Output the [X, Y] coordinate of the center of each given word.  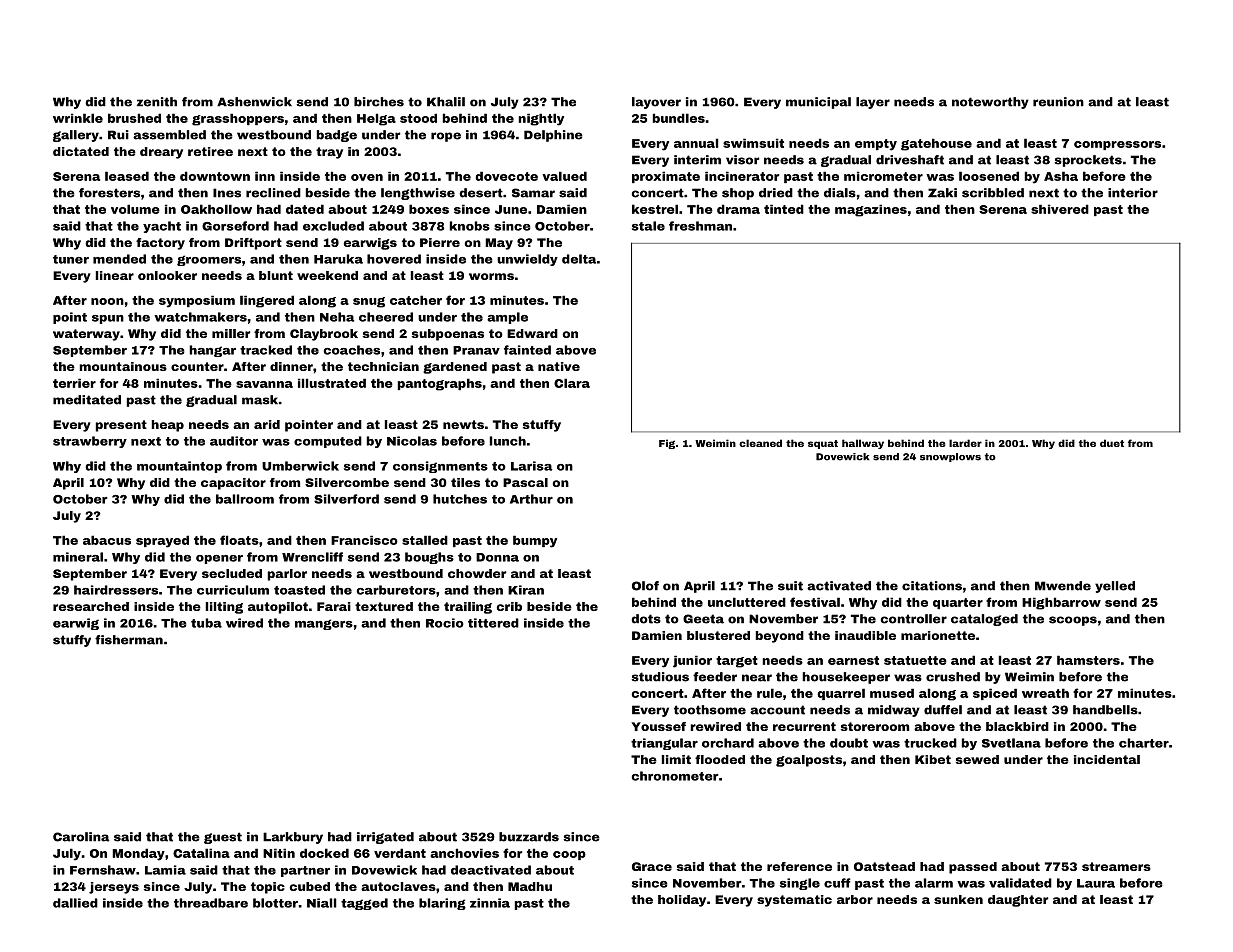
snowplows [950, 457]
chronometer [675, 776]
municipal [818, 103]
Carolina [81, 837]
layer [873, 103]
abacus [107, 540]
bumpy [535, 541]
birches [379, 102]
